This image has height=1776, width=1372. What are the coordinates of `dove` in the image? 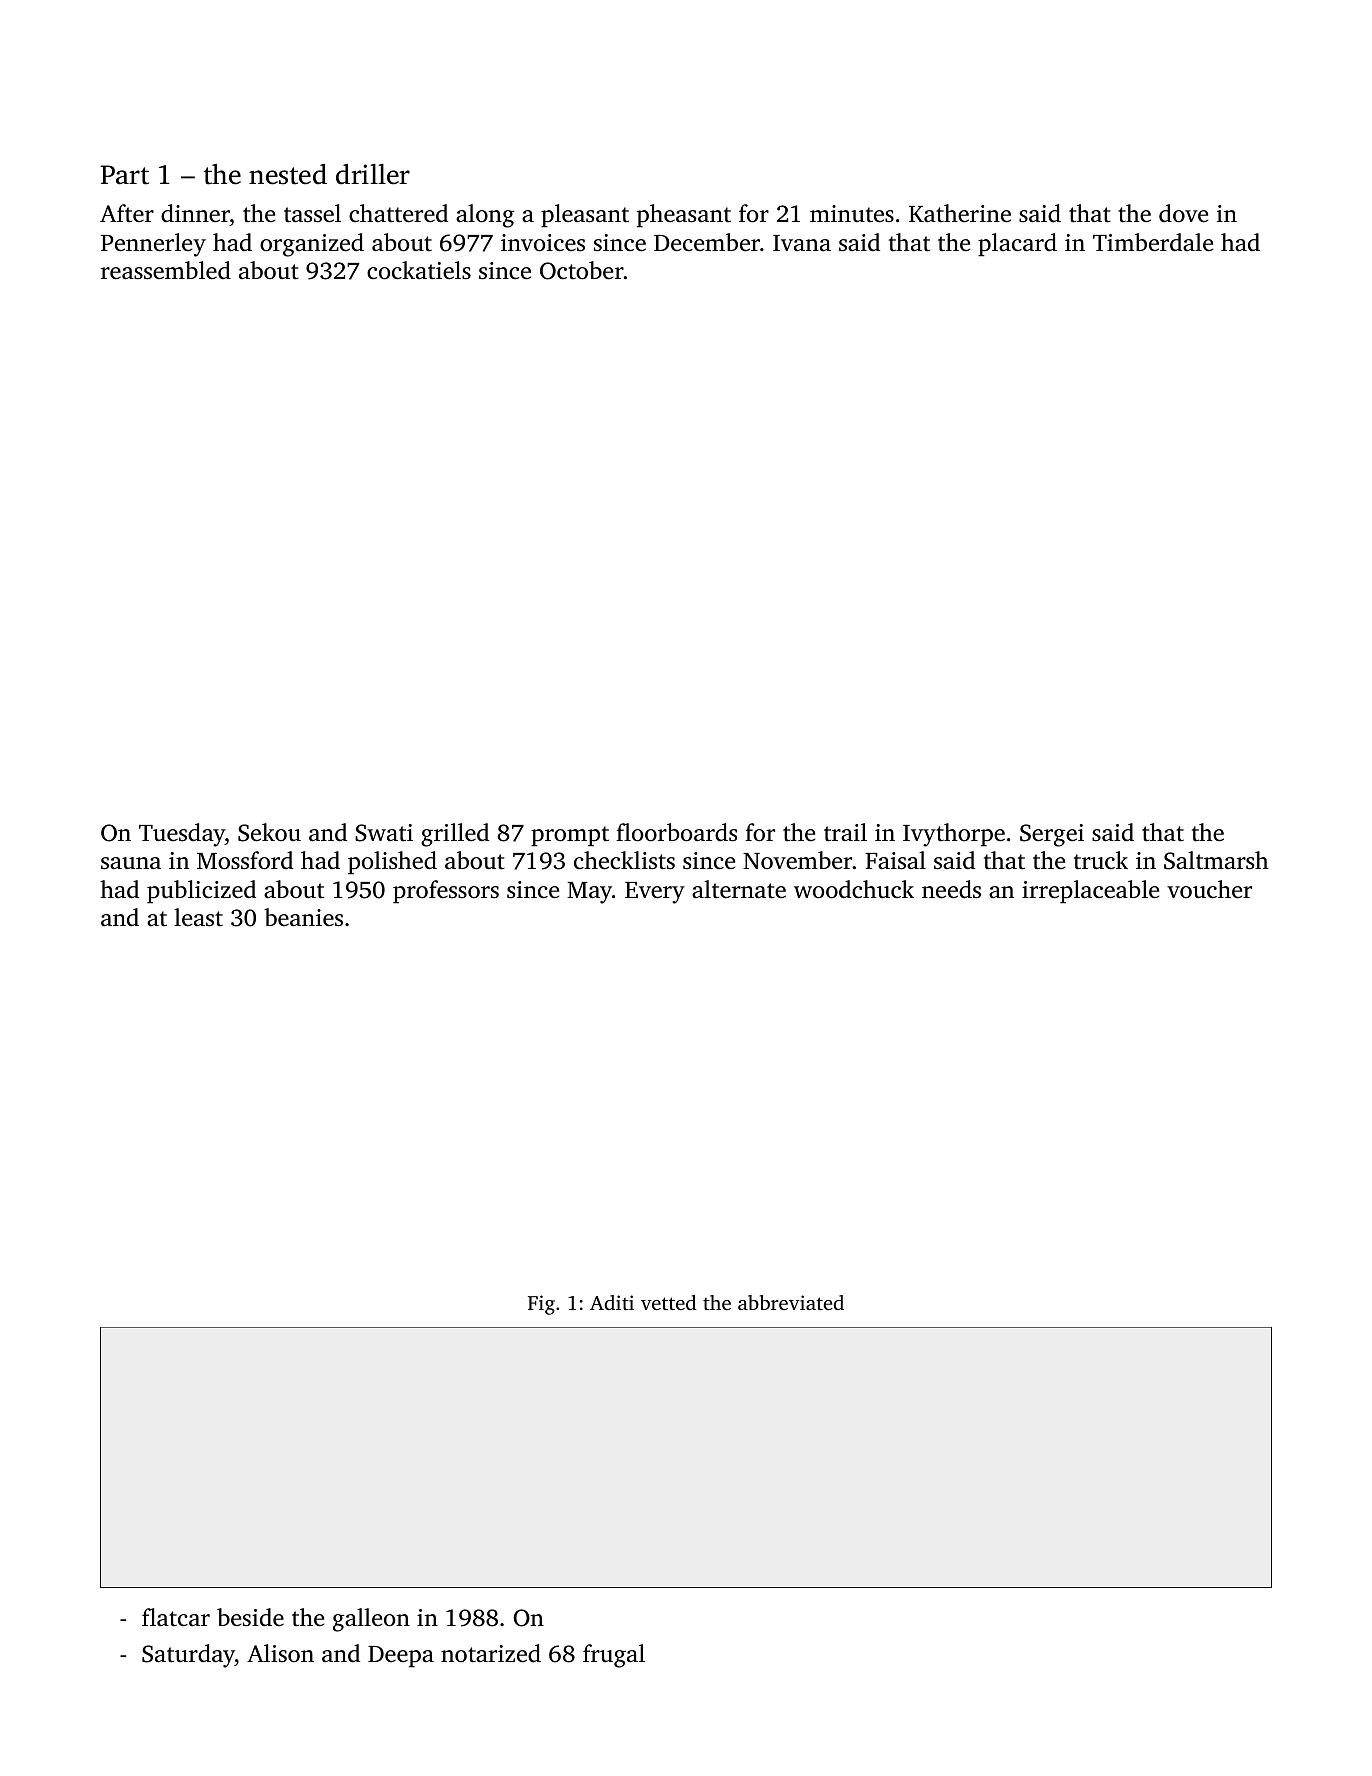 It's located at (1183, 213).
